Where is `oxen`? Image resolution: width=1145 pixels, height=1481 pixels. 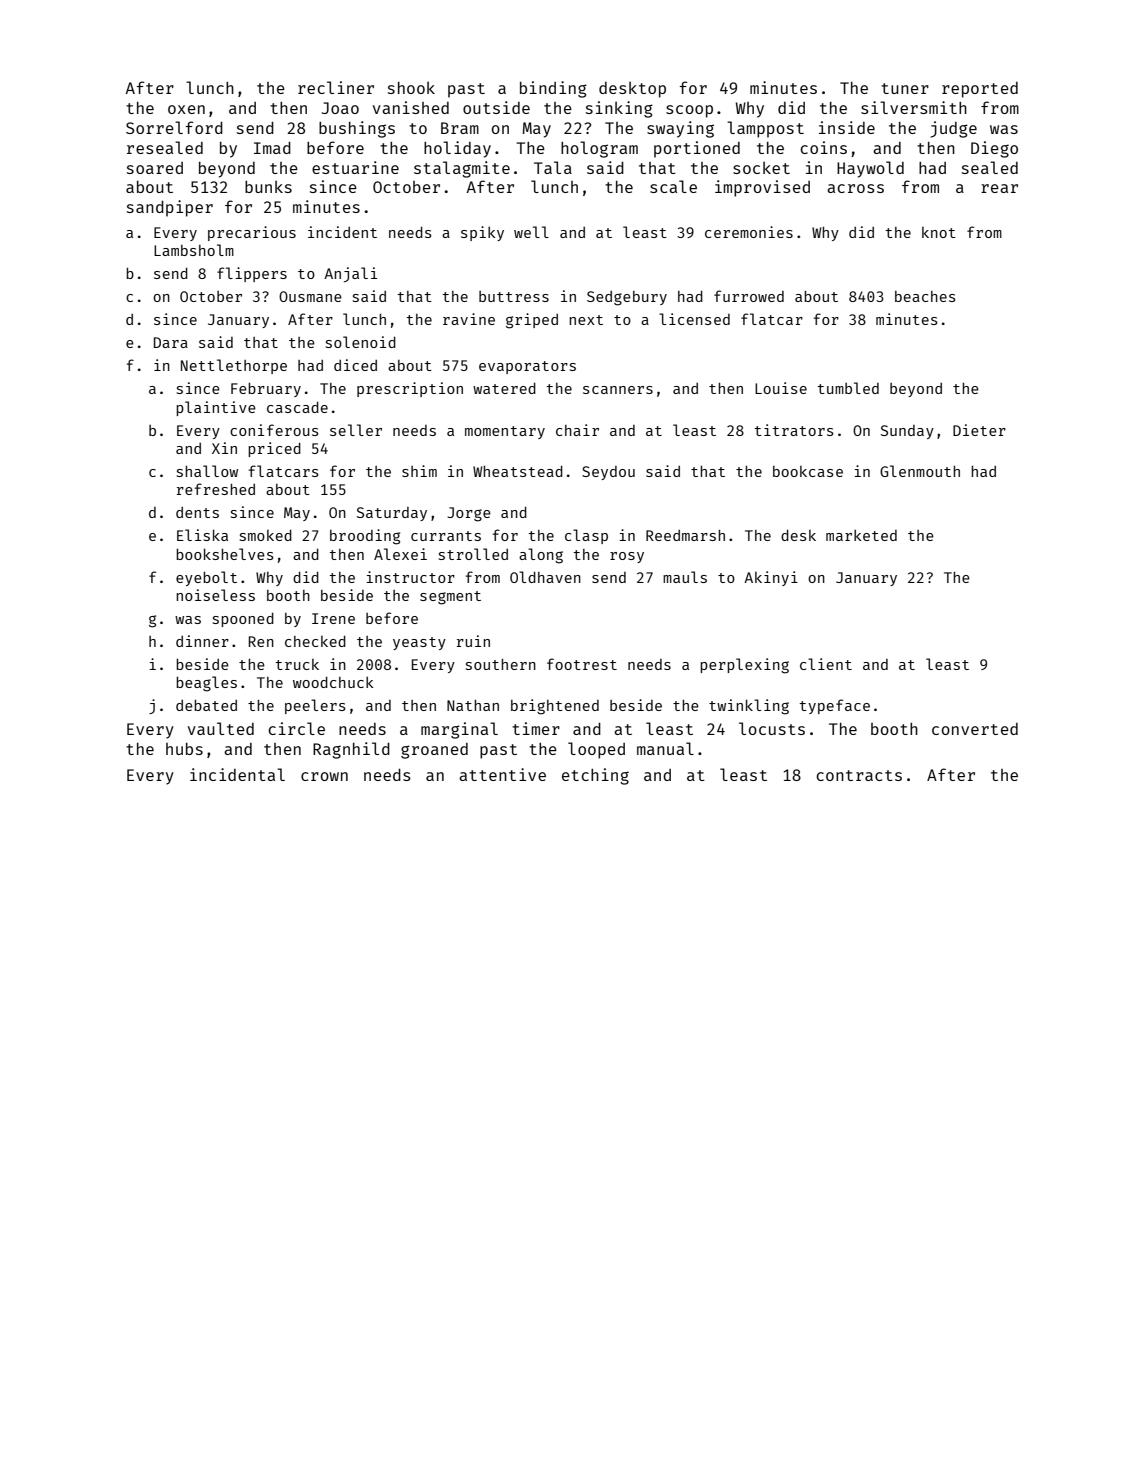 oxen is located at coordinates (186, 109).
